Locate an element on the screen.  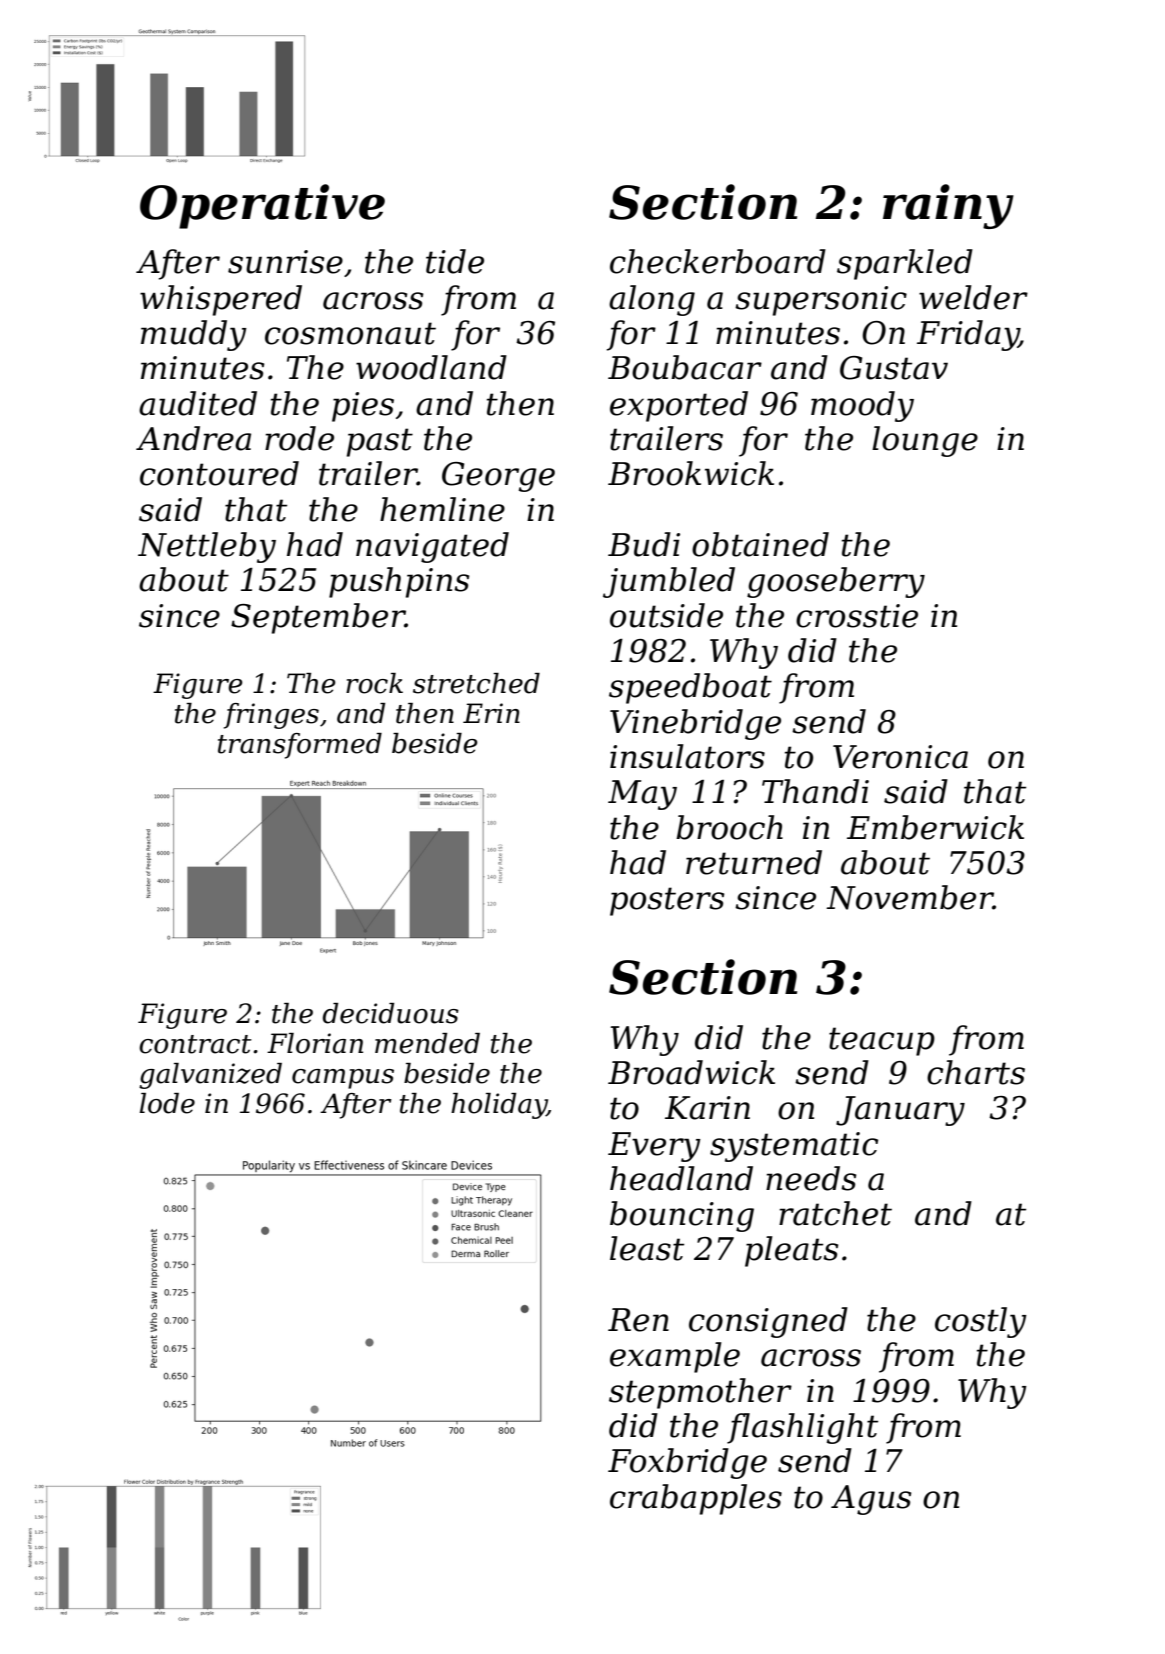
campus is located at coordinates (343, 1079).
